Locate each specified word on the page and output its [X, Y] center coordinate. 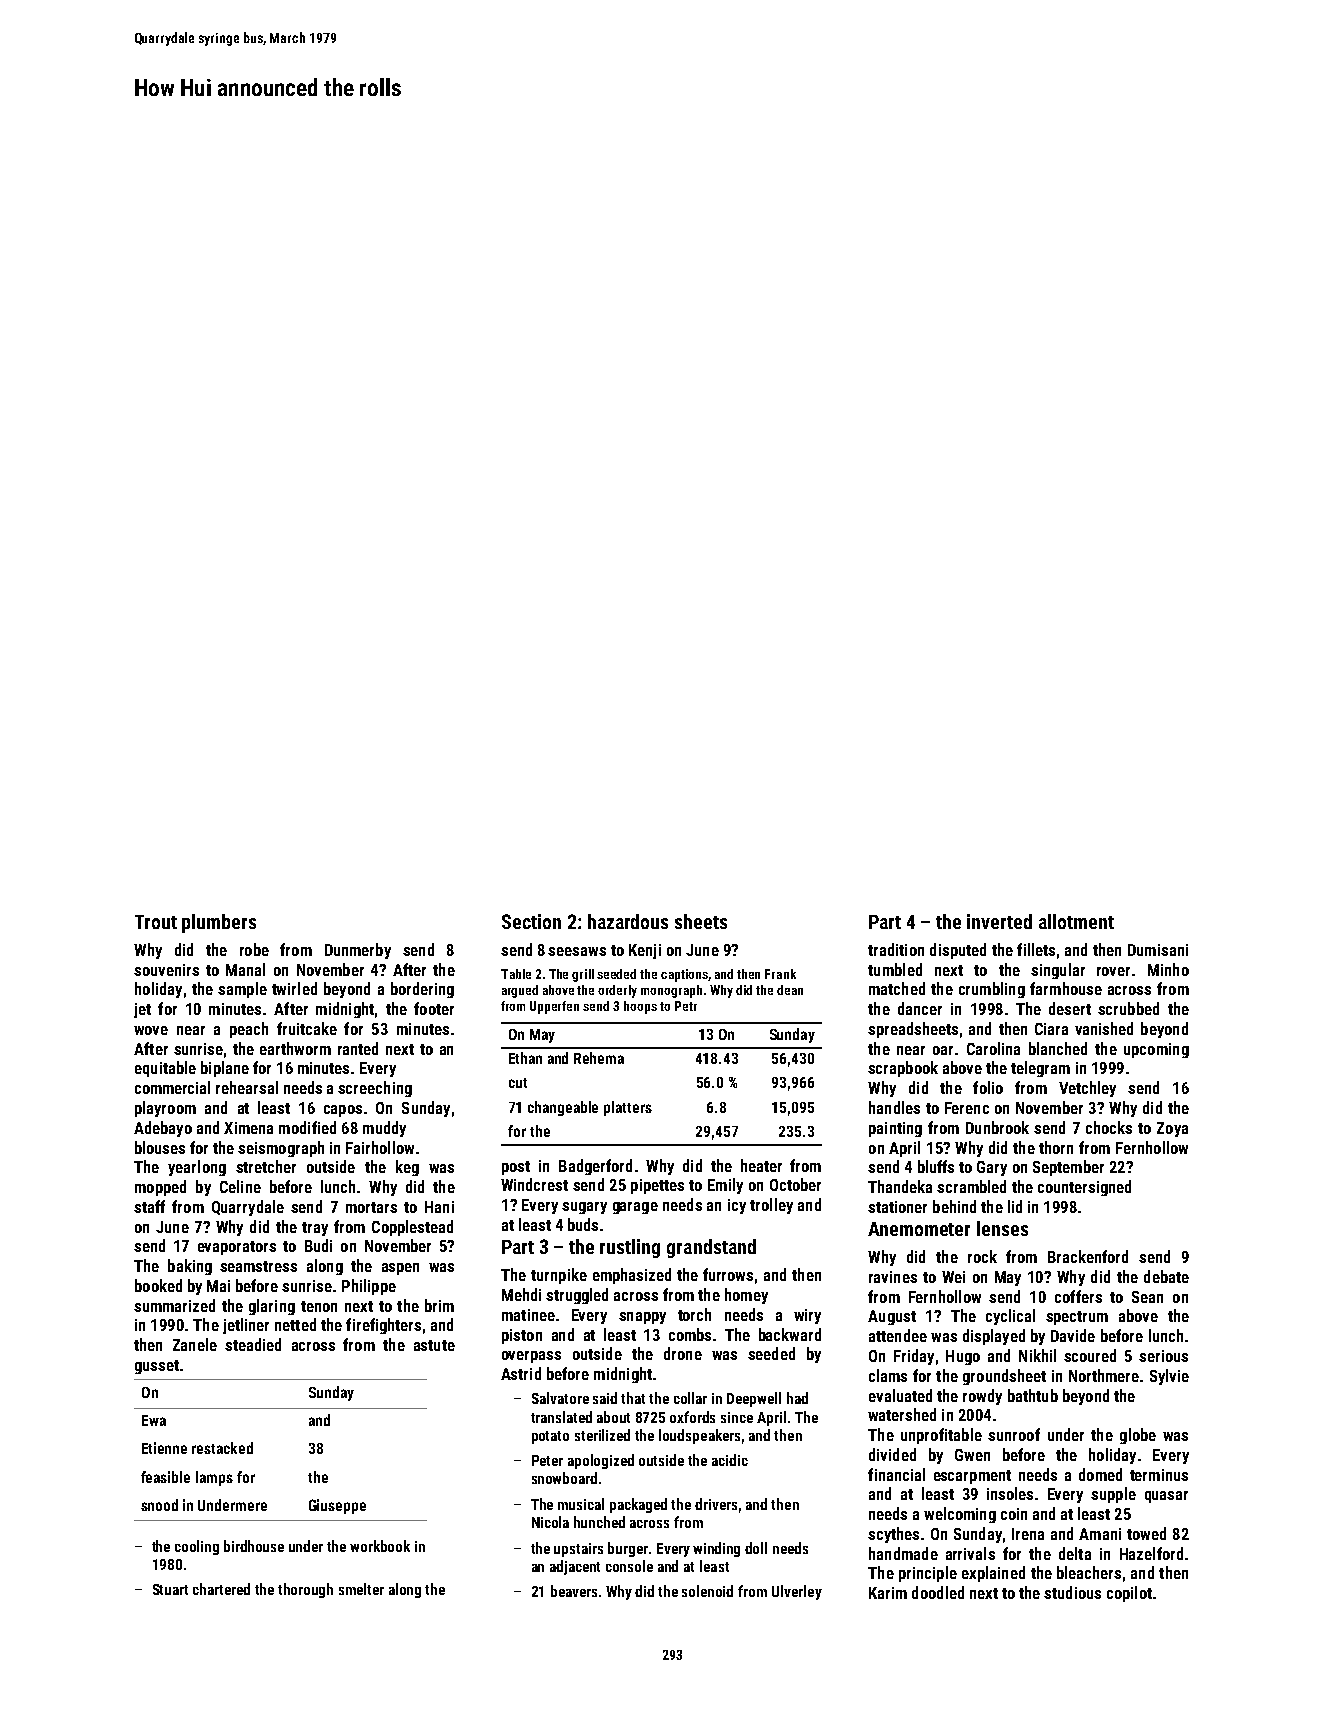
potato [550, 1437]
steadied [253, 1344]
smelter [361, 1589]
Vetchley [1087, 1089]
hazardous [628, 921]
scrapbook [903, 1069]
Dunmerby [358, 951]
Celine [240, 1186]
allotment [1076, 921]
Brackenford [1088, 1256]
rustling [630, 1248]
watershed [902, 1414]
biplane [225, 1069]
